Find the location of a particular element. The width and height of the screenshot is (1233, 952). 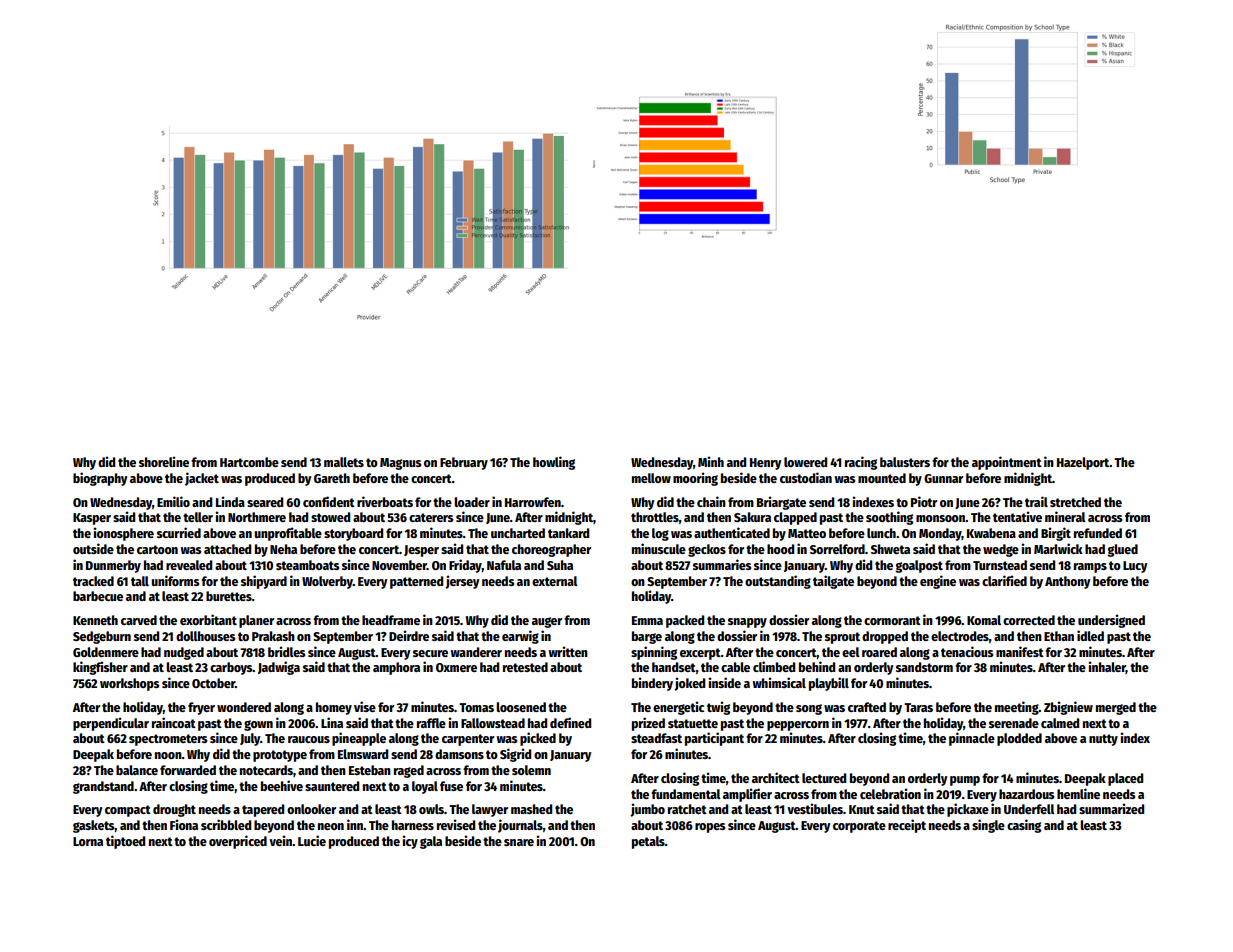

mineral is located at coordinates (1065, 516).
